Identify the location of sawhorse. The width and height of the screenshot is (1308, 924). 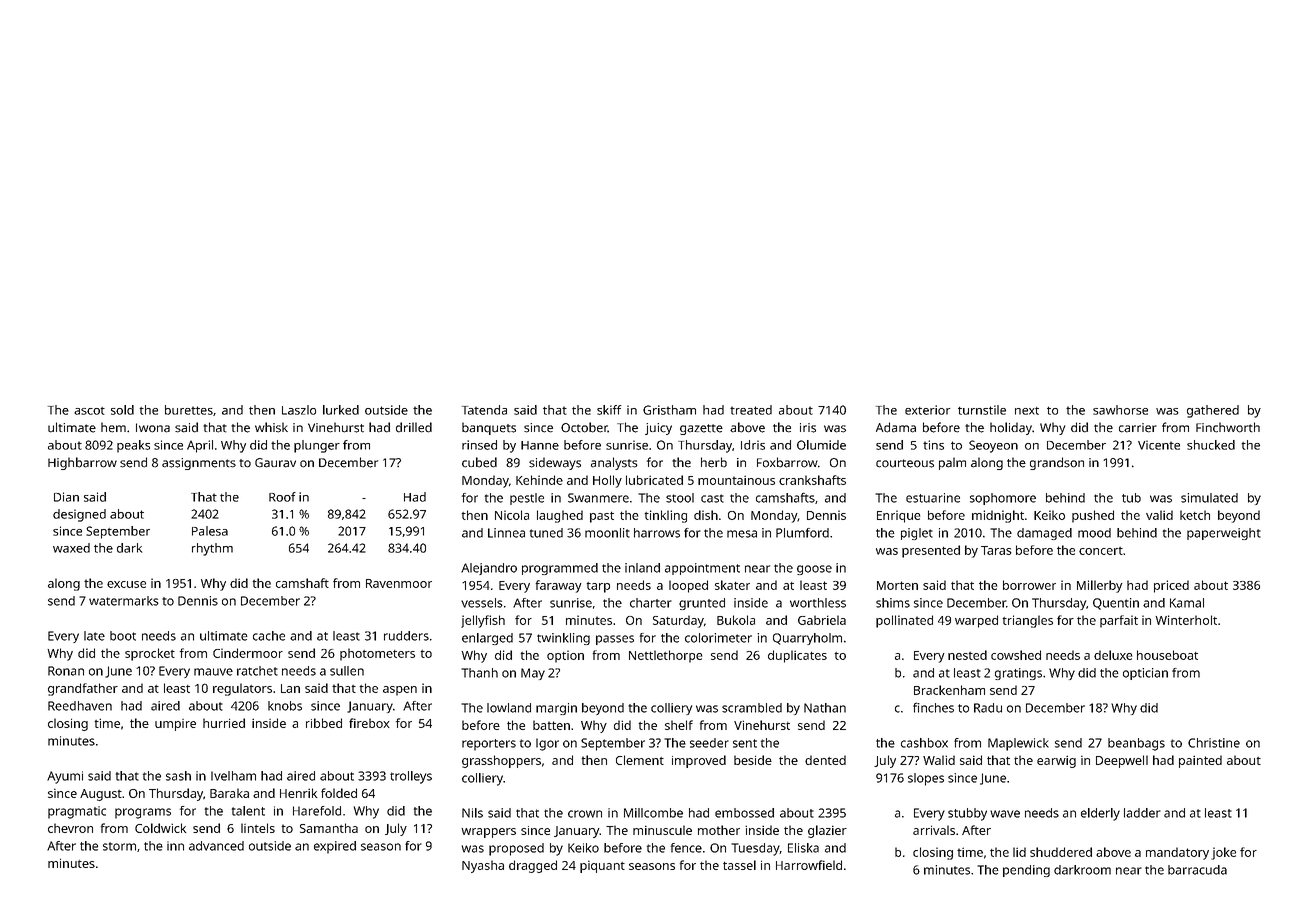
(1120, 410).
